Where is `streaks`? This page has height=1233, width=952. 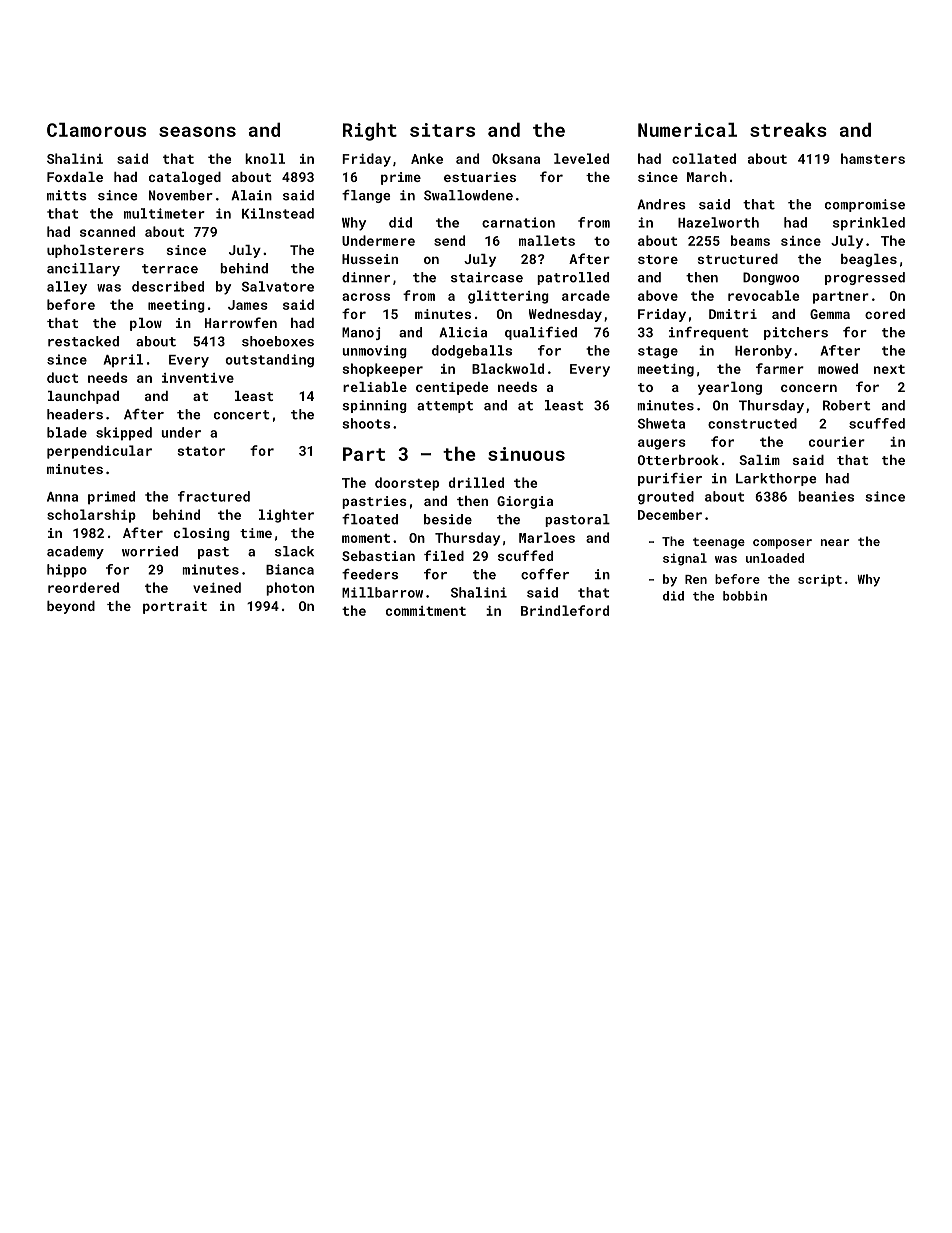
streaks is located at coordinates (788, 130).
